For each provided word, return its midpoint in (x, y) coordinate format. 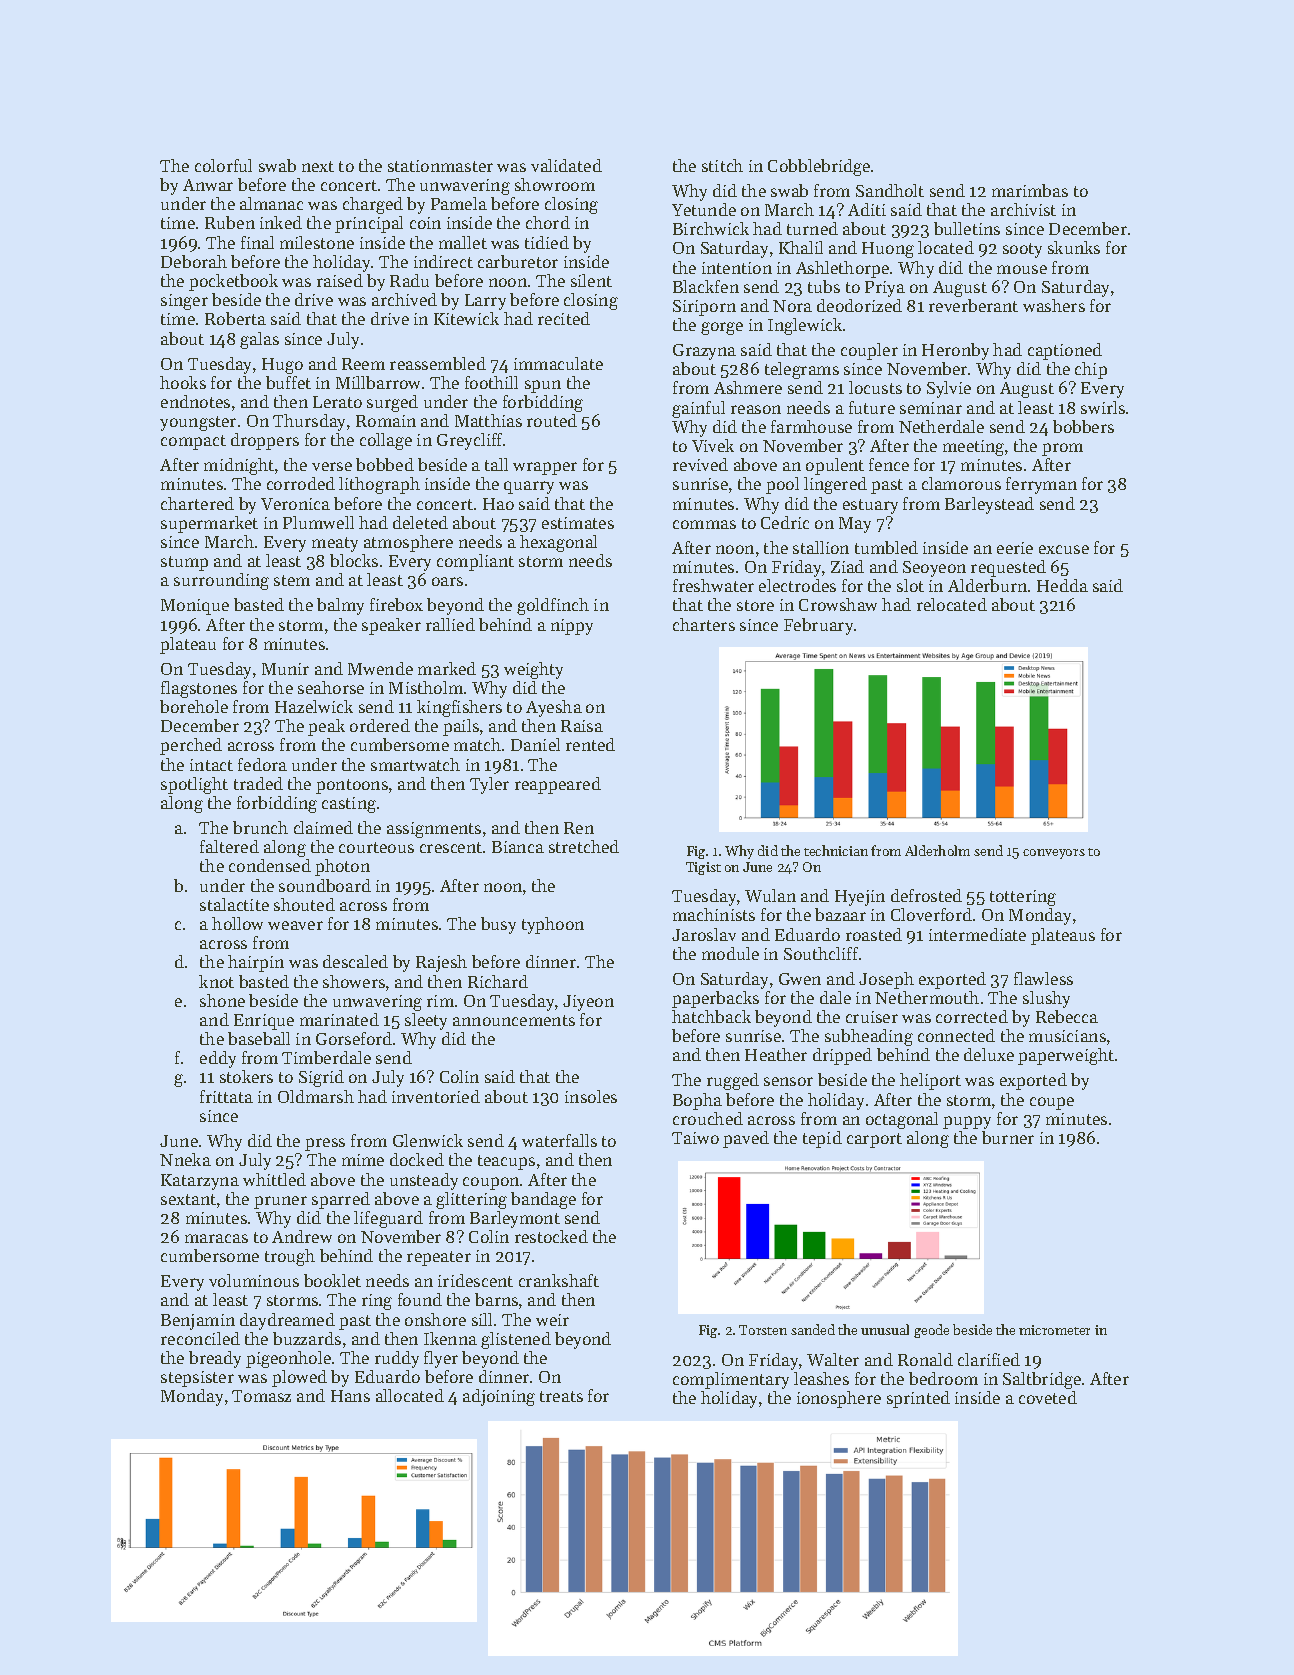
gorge (722, 328)
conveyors (1054, 854)
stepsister (197, 1379)
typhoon (553, 925)
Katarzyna (200, 1182)
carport (874, 1140)
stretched (584, 846)
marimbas (1030, 190)
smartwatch (415, 764)
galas (259, 340)
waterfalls (559, 1140)
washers (1054, 305)
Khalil (801, 247)
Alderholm (937, 850)
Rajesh (441, 963)
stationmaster (440, 166)
